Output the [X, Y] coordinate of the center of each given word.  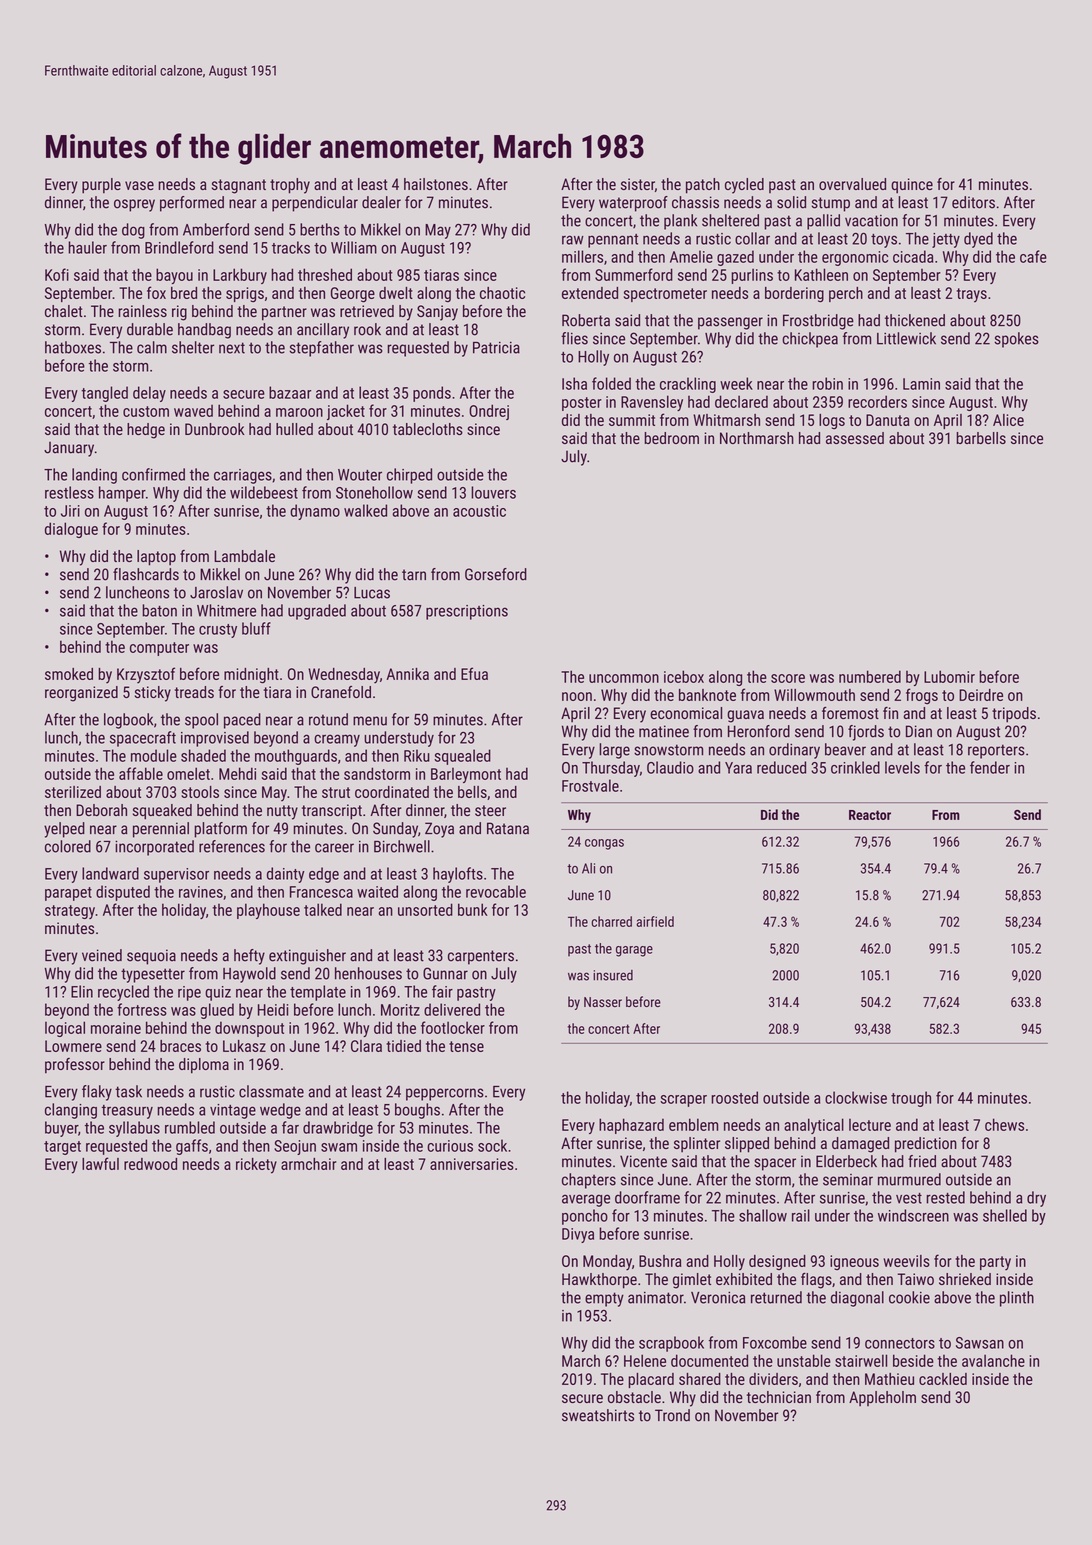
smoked [69, 674]
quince [912, 186]
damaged [860, 1145]
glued [217, 1011]
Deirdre [981, 695]
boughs [417, 1111]
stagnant [239, 186]
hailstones [436, 184]
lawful [100, 1163]
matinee [664, 731]
